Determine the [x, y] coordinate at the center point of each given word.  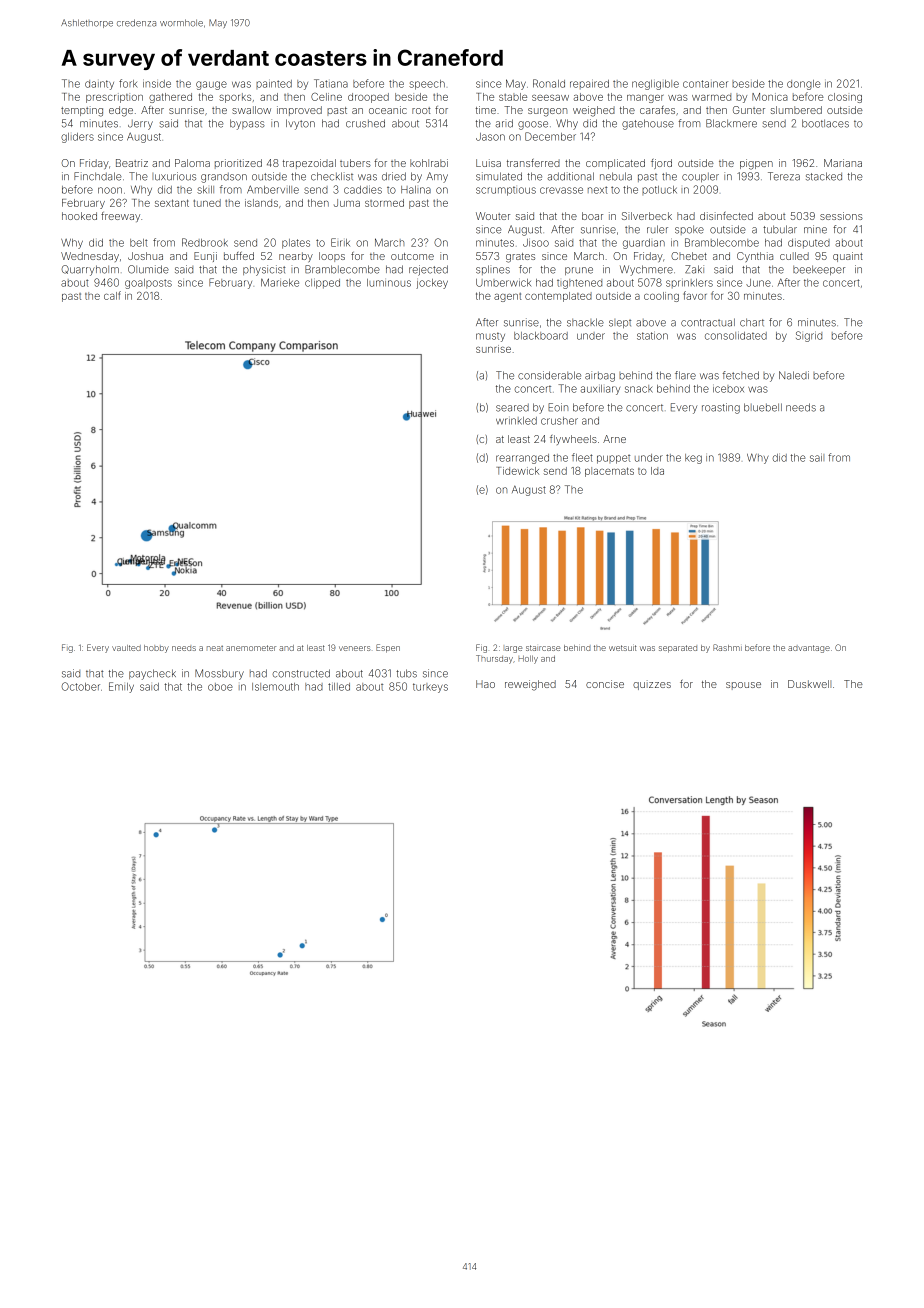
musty [490, 337]
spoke [689, 230]
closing [845, 98]
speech [427, 85]
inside [157, 83]
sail [817, 457]
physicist [264, 270]
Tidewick [517, 471]
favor [695, 295]
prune [579, 271]
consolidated [736, 336]
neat [215, 648]
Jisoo [536, 243]
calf [112, 295]
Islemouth [275, 687]
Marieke [280, 282]
